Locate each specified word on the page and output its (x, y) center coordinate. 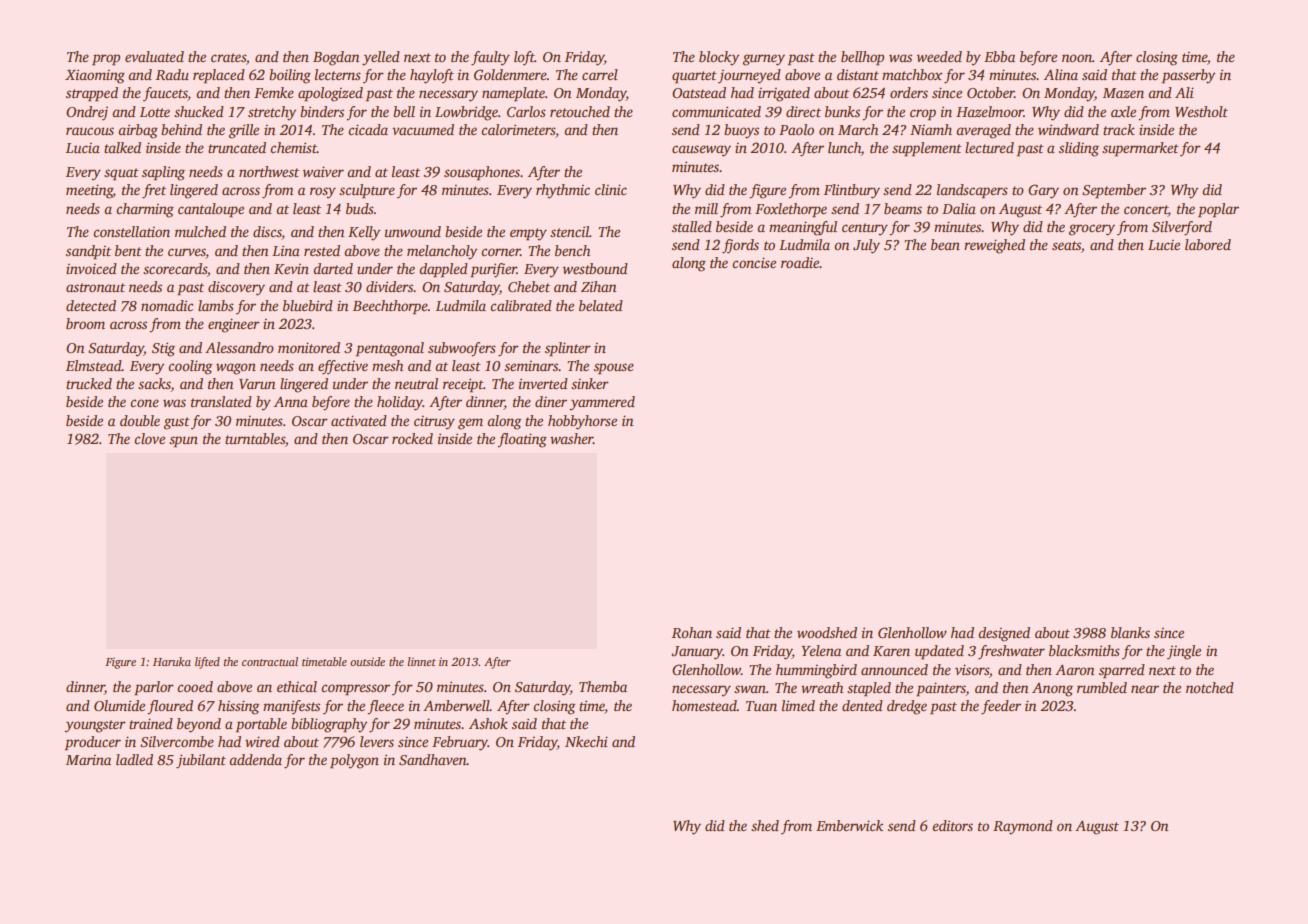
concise (754, 262)
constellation (131, 231)
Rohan (692, 632)
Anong (1052, 690)
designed (1004, 634)
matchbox (912, 74)
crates (228, 57)
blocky (719, 58)
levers (377, 741)
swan (750, 689)
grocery (1092, 230)
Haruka (172, 661)
